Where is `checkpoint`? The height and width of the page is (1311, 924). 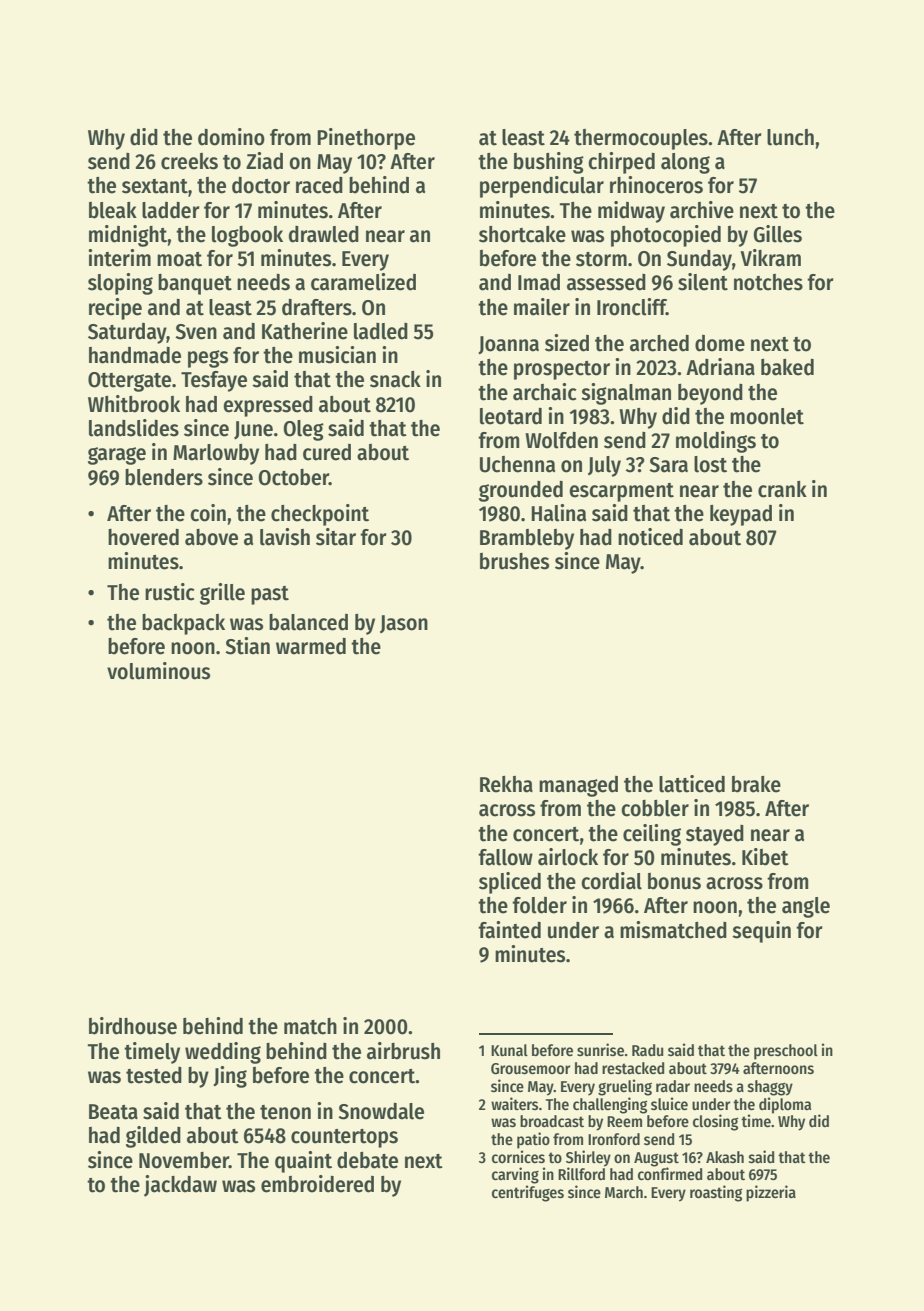 checkpoint is located at coordinates (320, 515).
